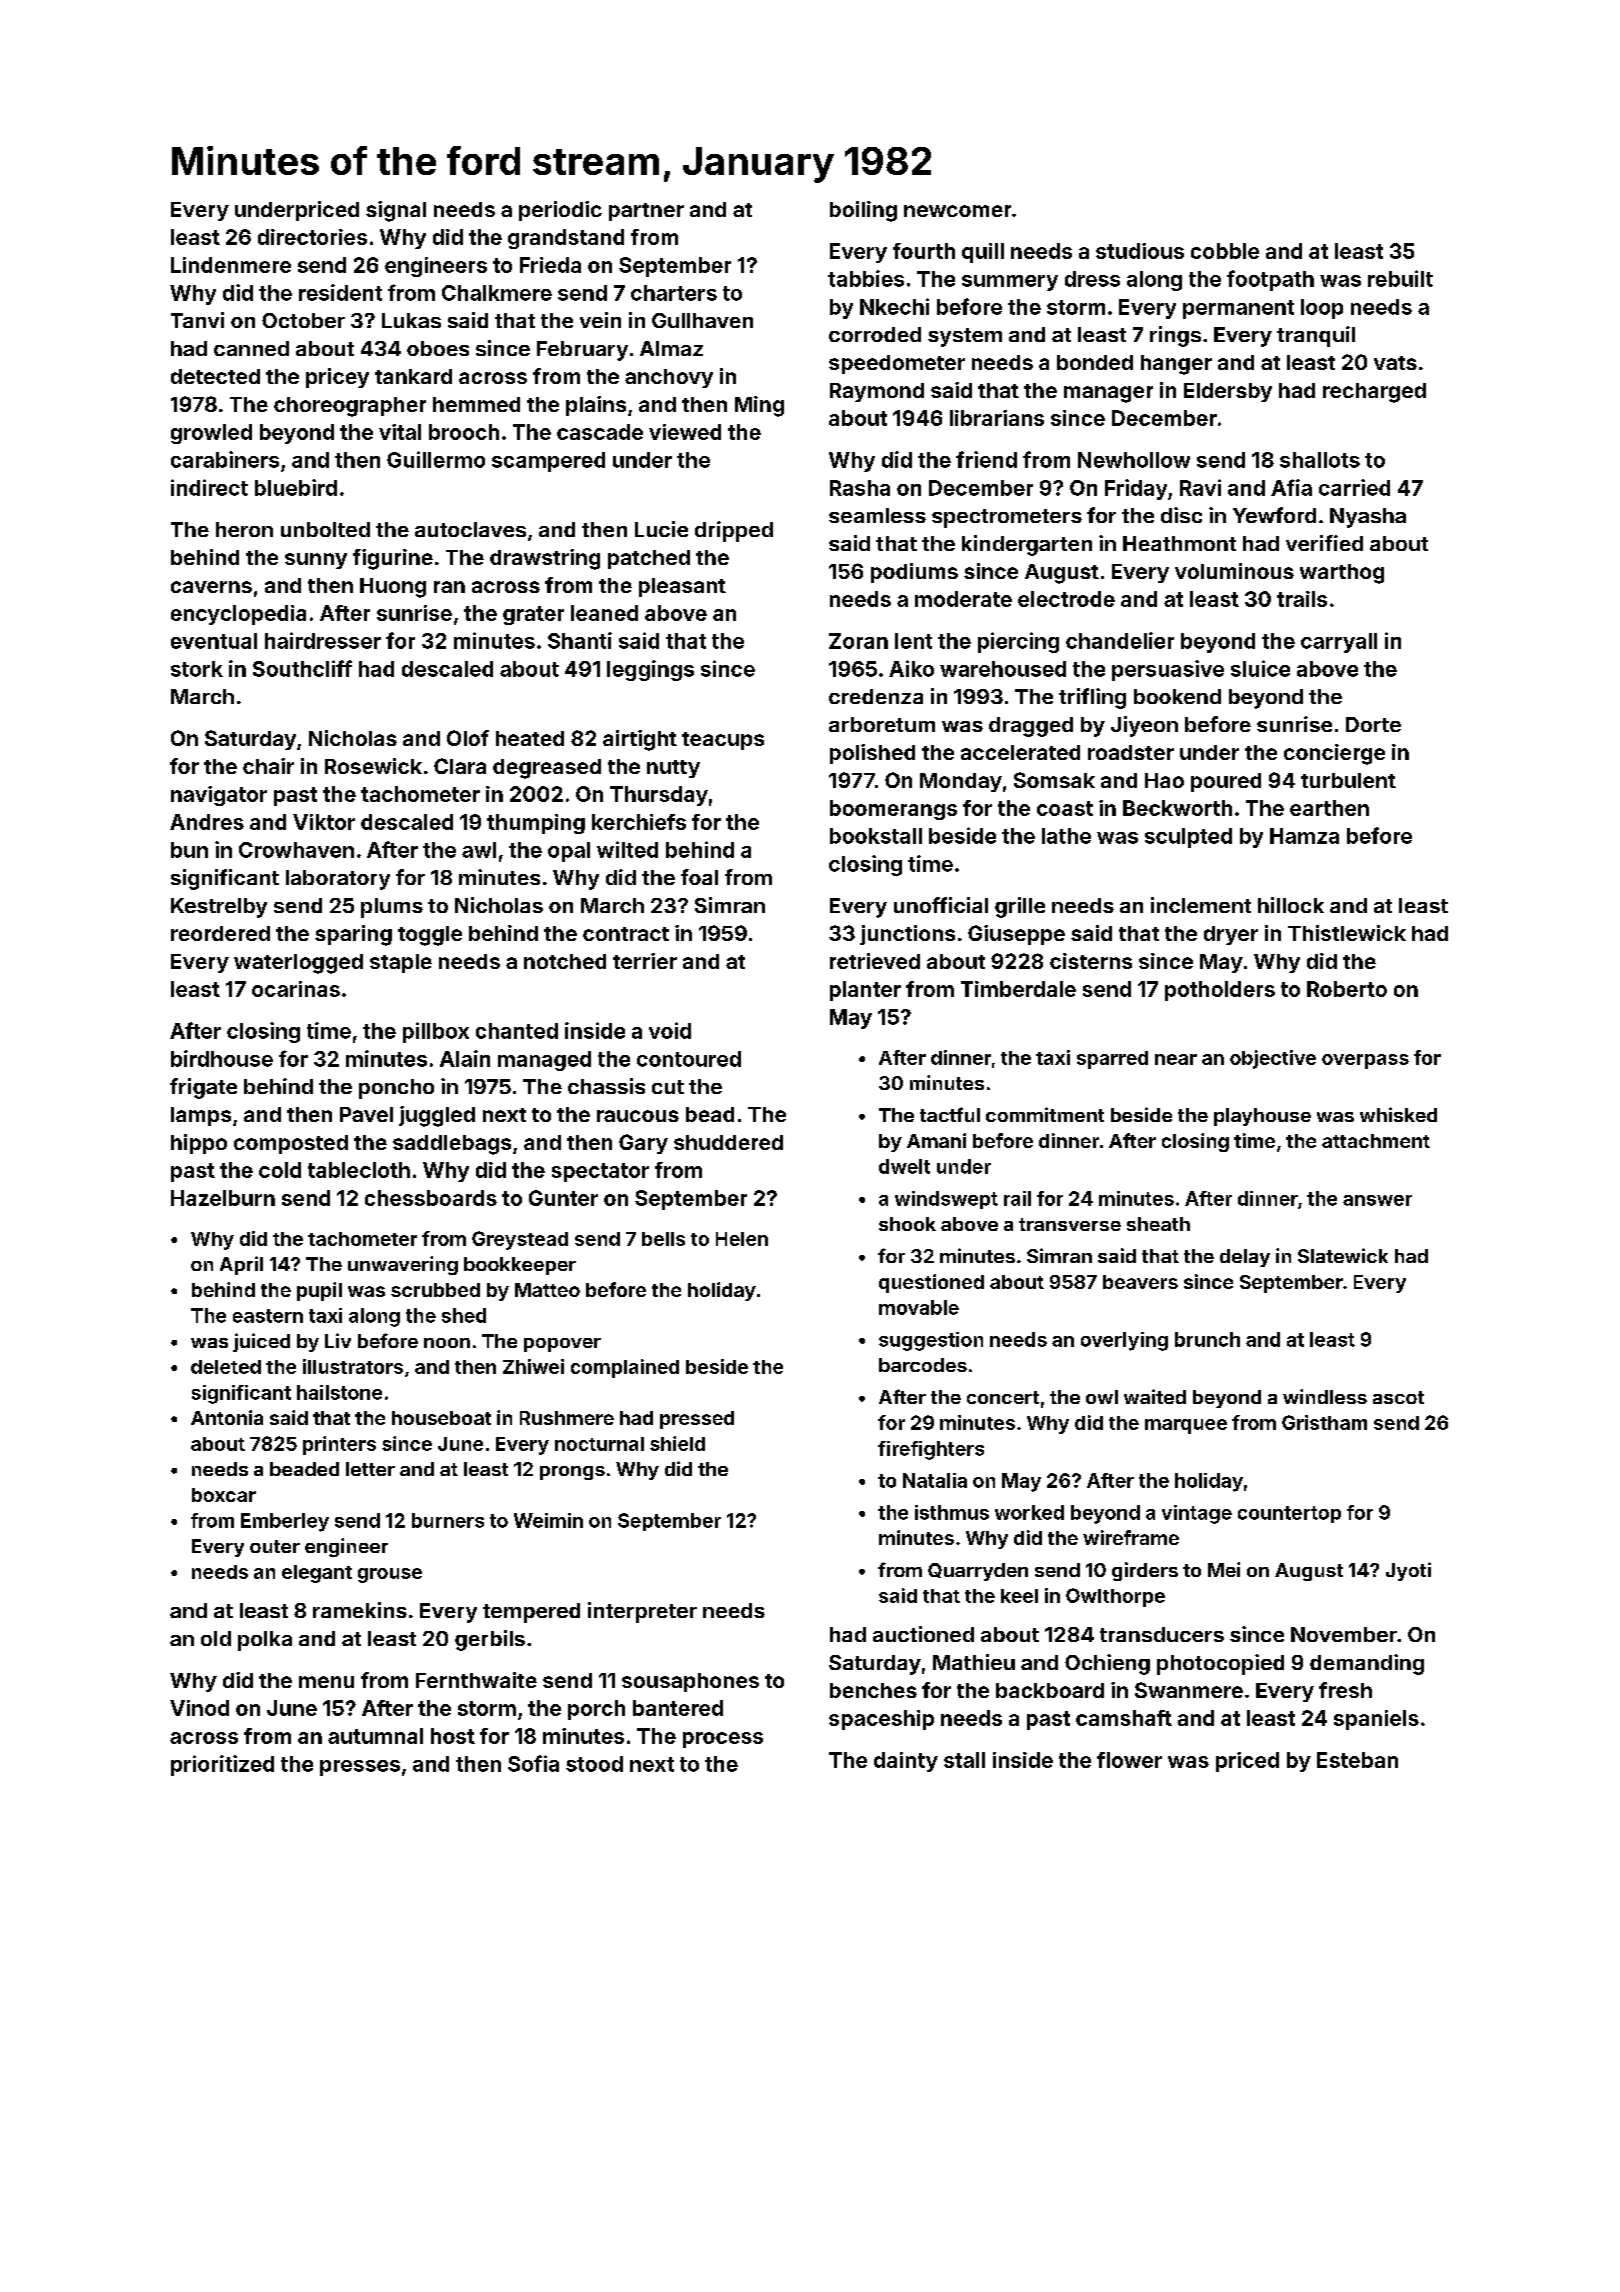 The image size is (1620, 2292). I want to click on spaceship, so click(881, 1720).
